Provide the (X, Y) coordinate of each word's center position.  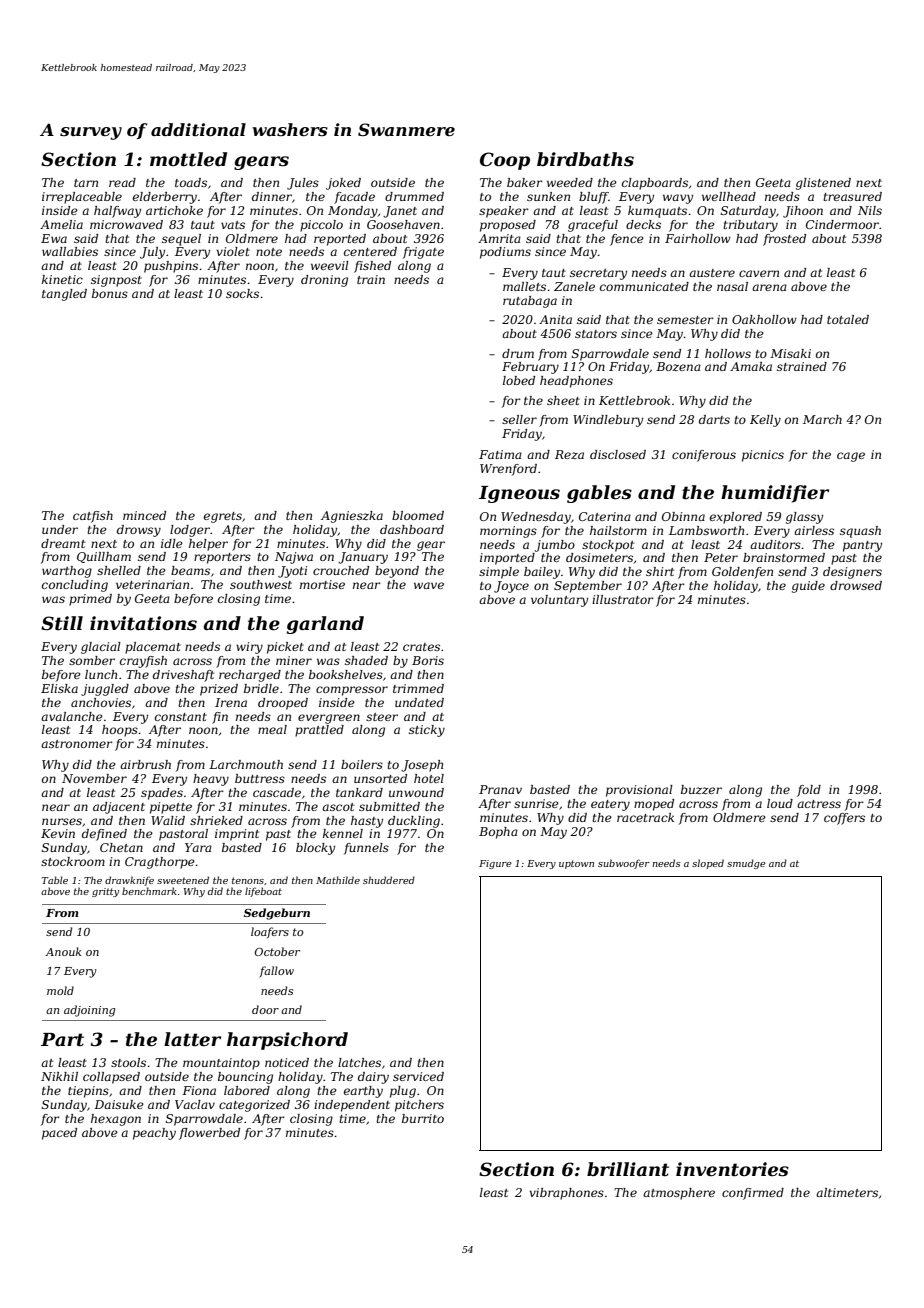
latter (192, 1039)
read (122, 182)
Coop (505, 161)
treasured (852, 196)
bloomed (418, 515)
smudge (746, 864)
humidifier (775, 494)
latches (359, 1062)
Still (62, 623)
